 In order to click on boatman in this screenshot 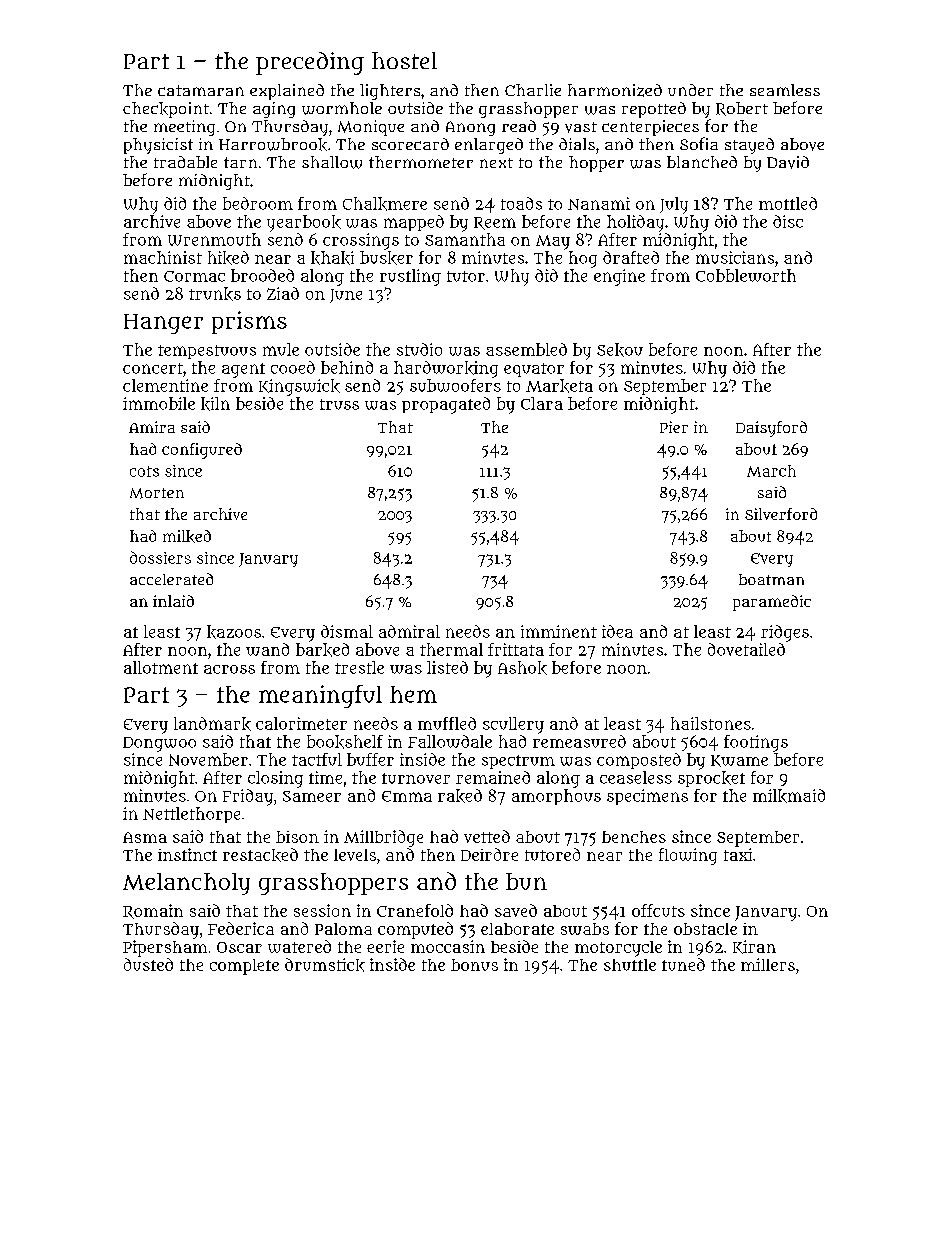, I will do `click(771, 579)`.
